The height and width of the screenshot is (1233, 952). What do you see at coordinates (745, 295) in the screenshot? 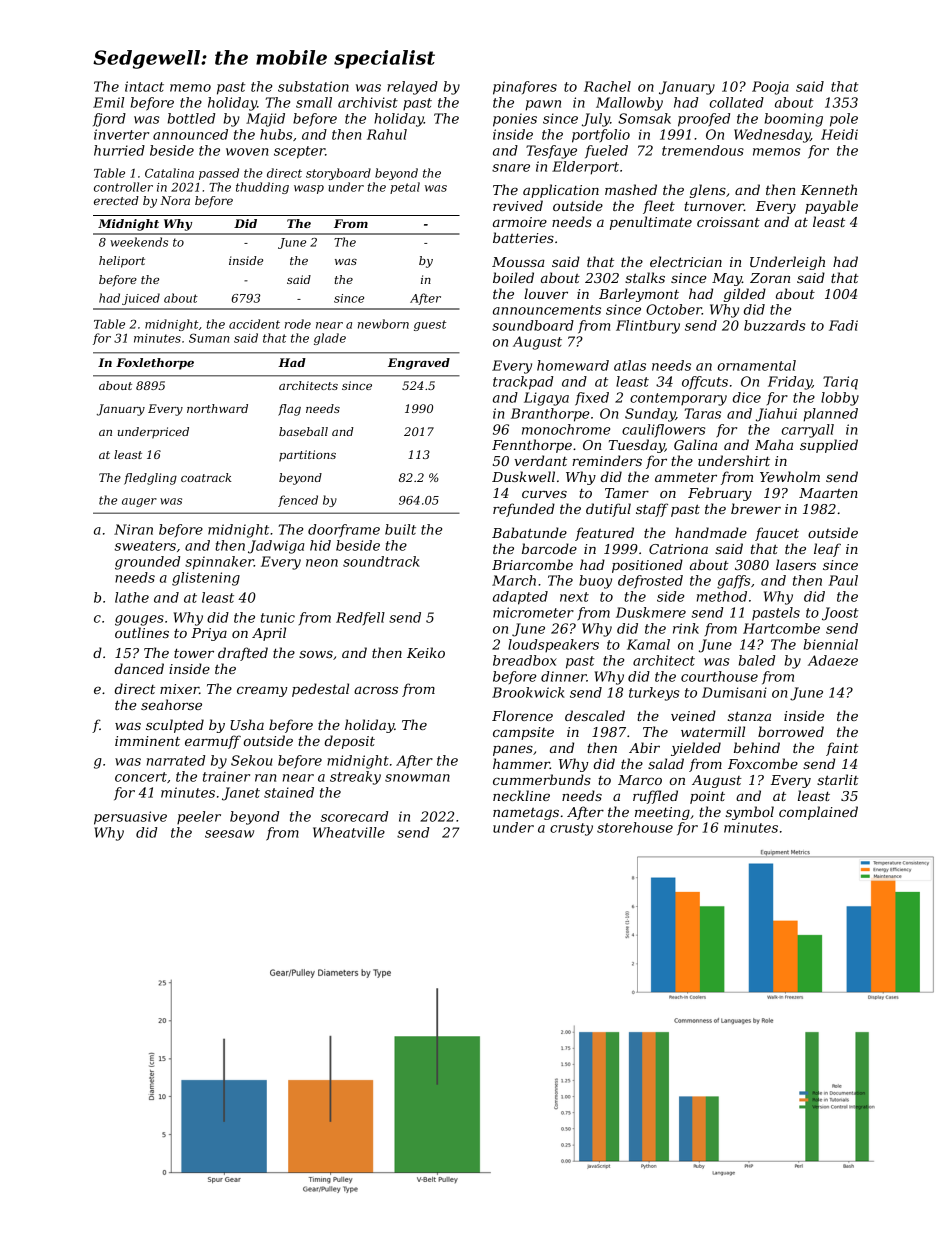
I see `gilded` at bounding box center [745, 295].
